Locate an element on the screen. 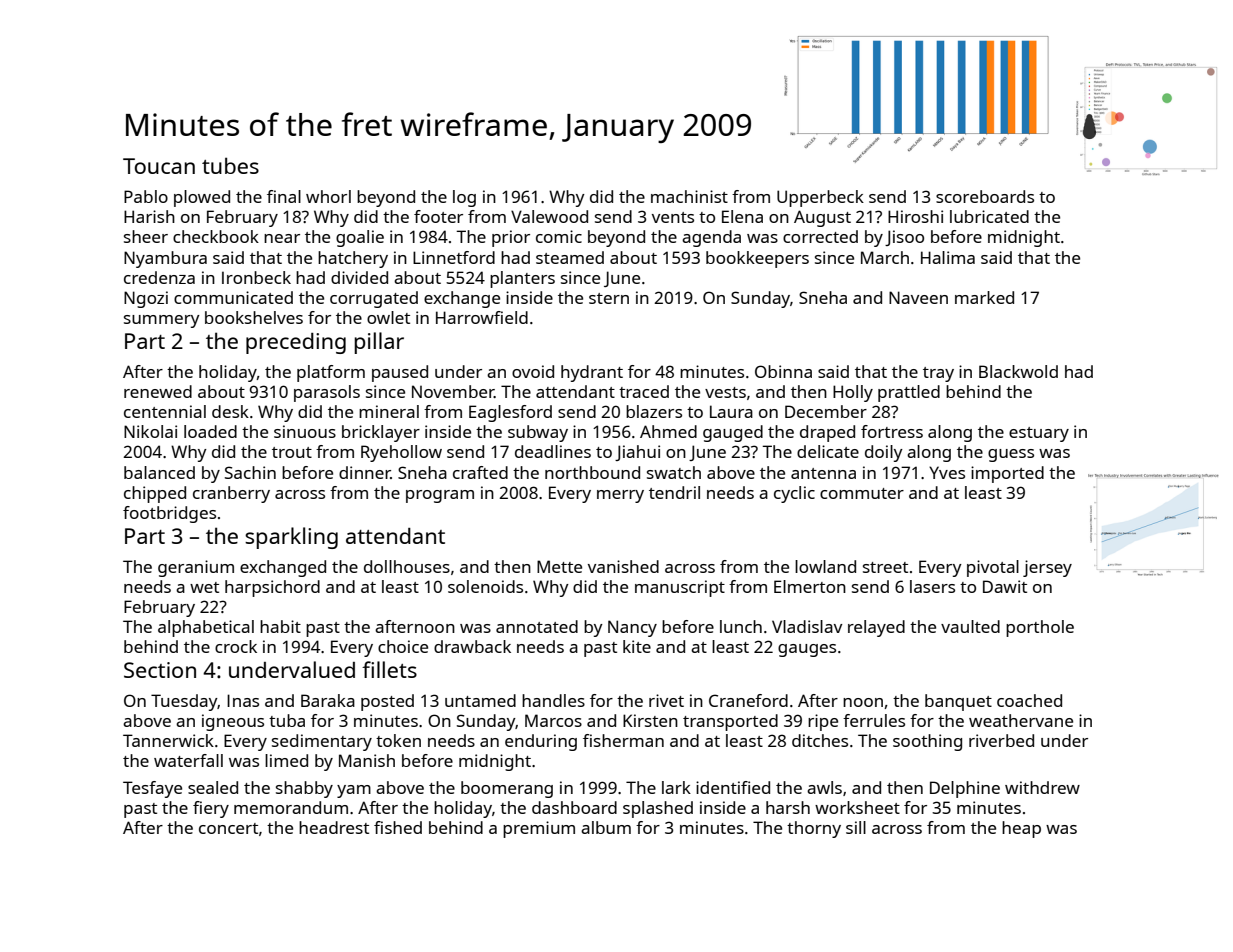 The height and width of the screenshot is (952, 1233). habit is located at coordinates (280, 626).
